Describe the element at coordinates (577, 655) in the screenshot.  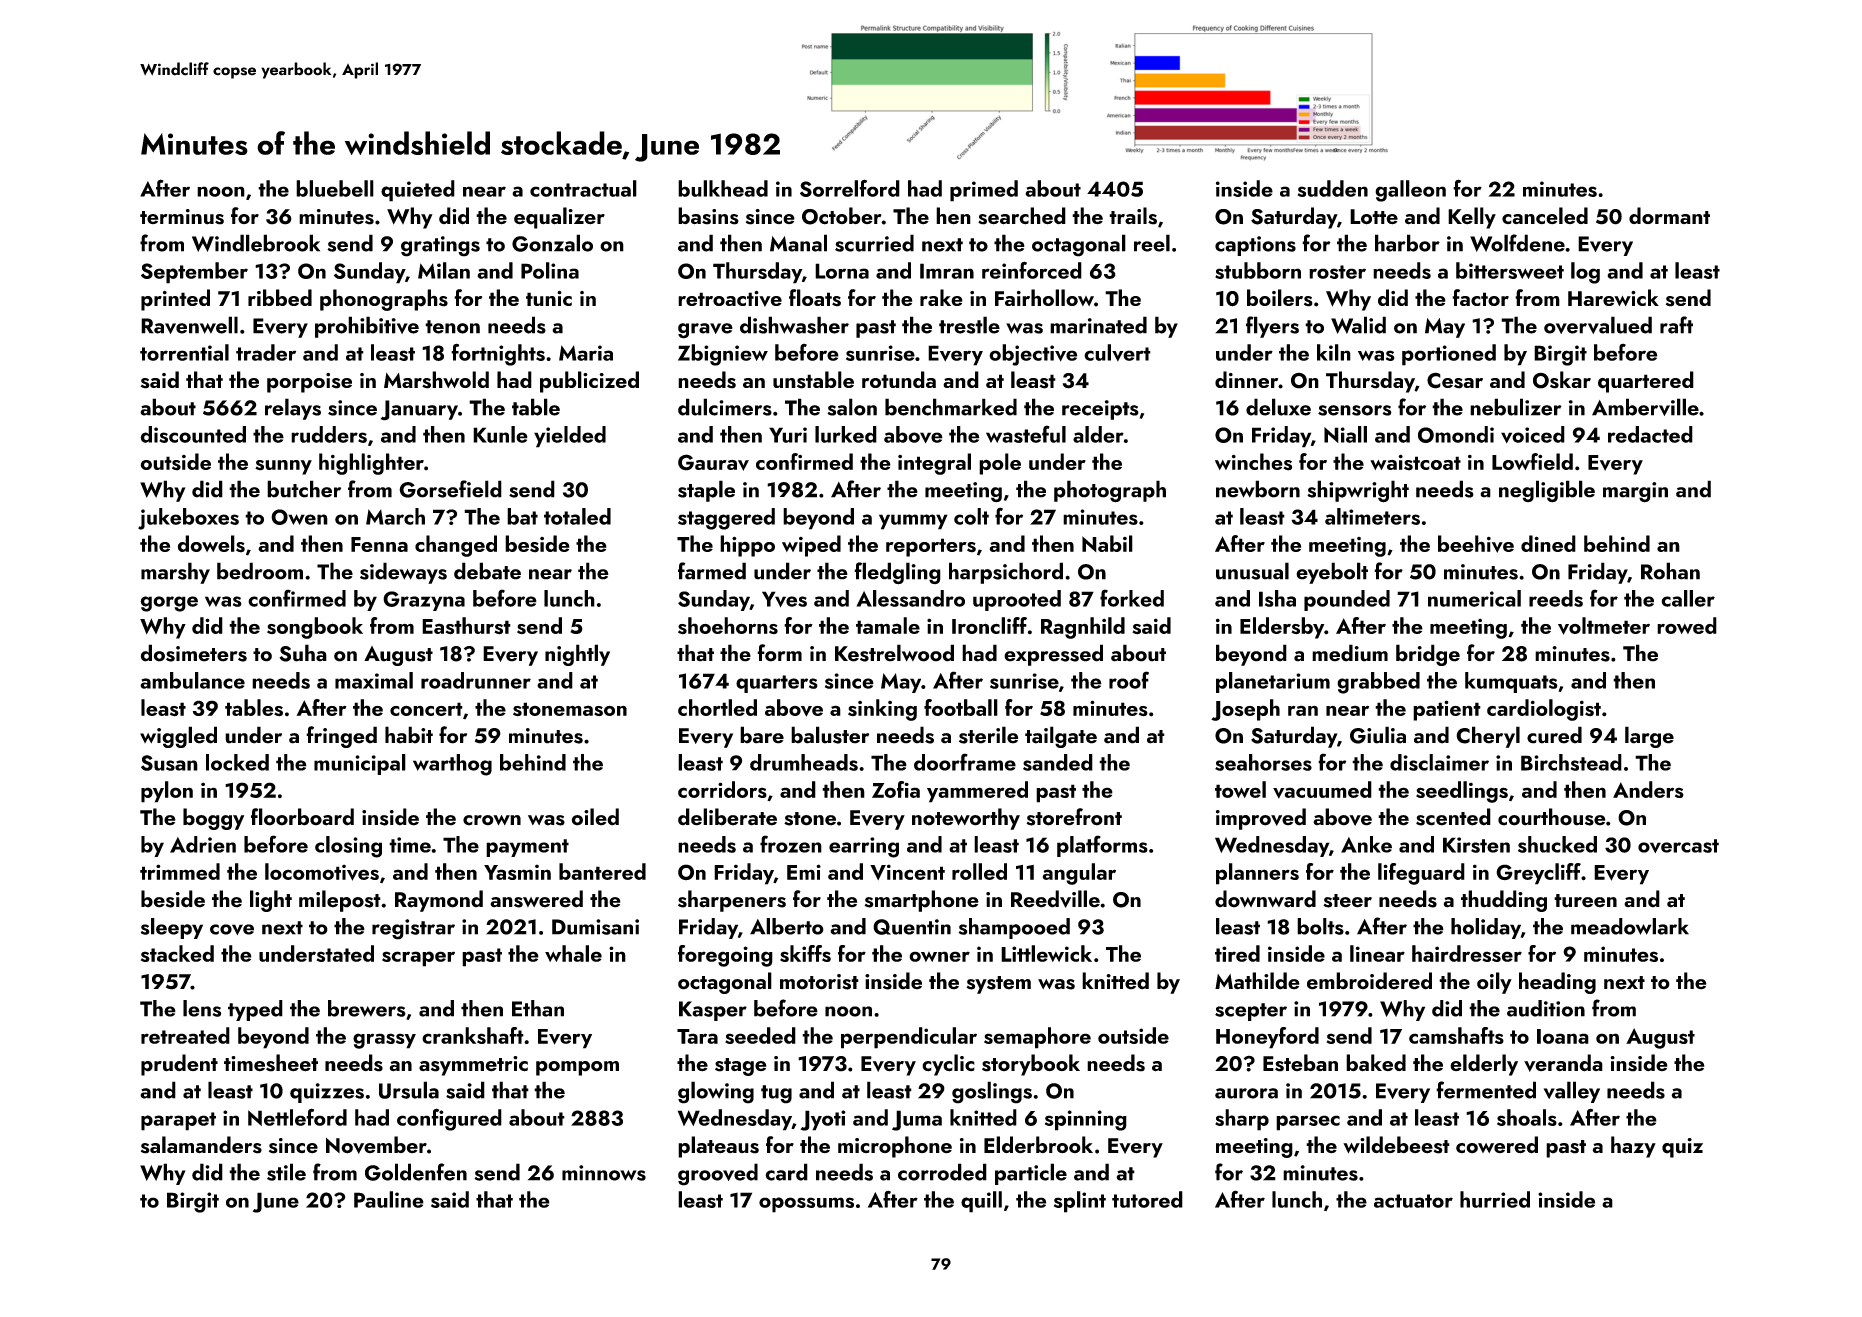
I see `nightly` at that location.
